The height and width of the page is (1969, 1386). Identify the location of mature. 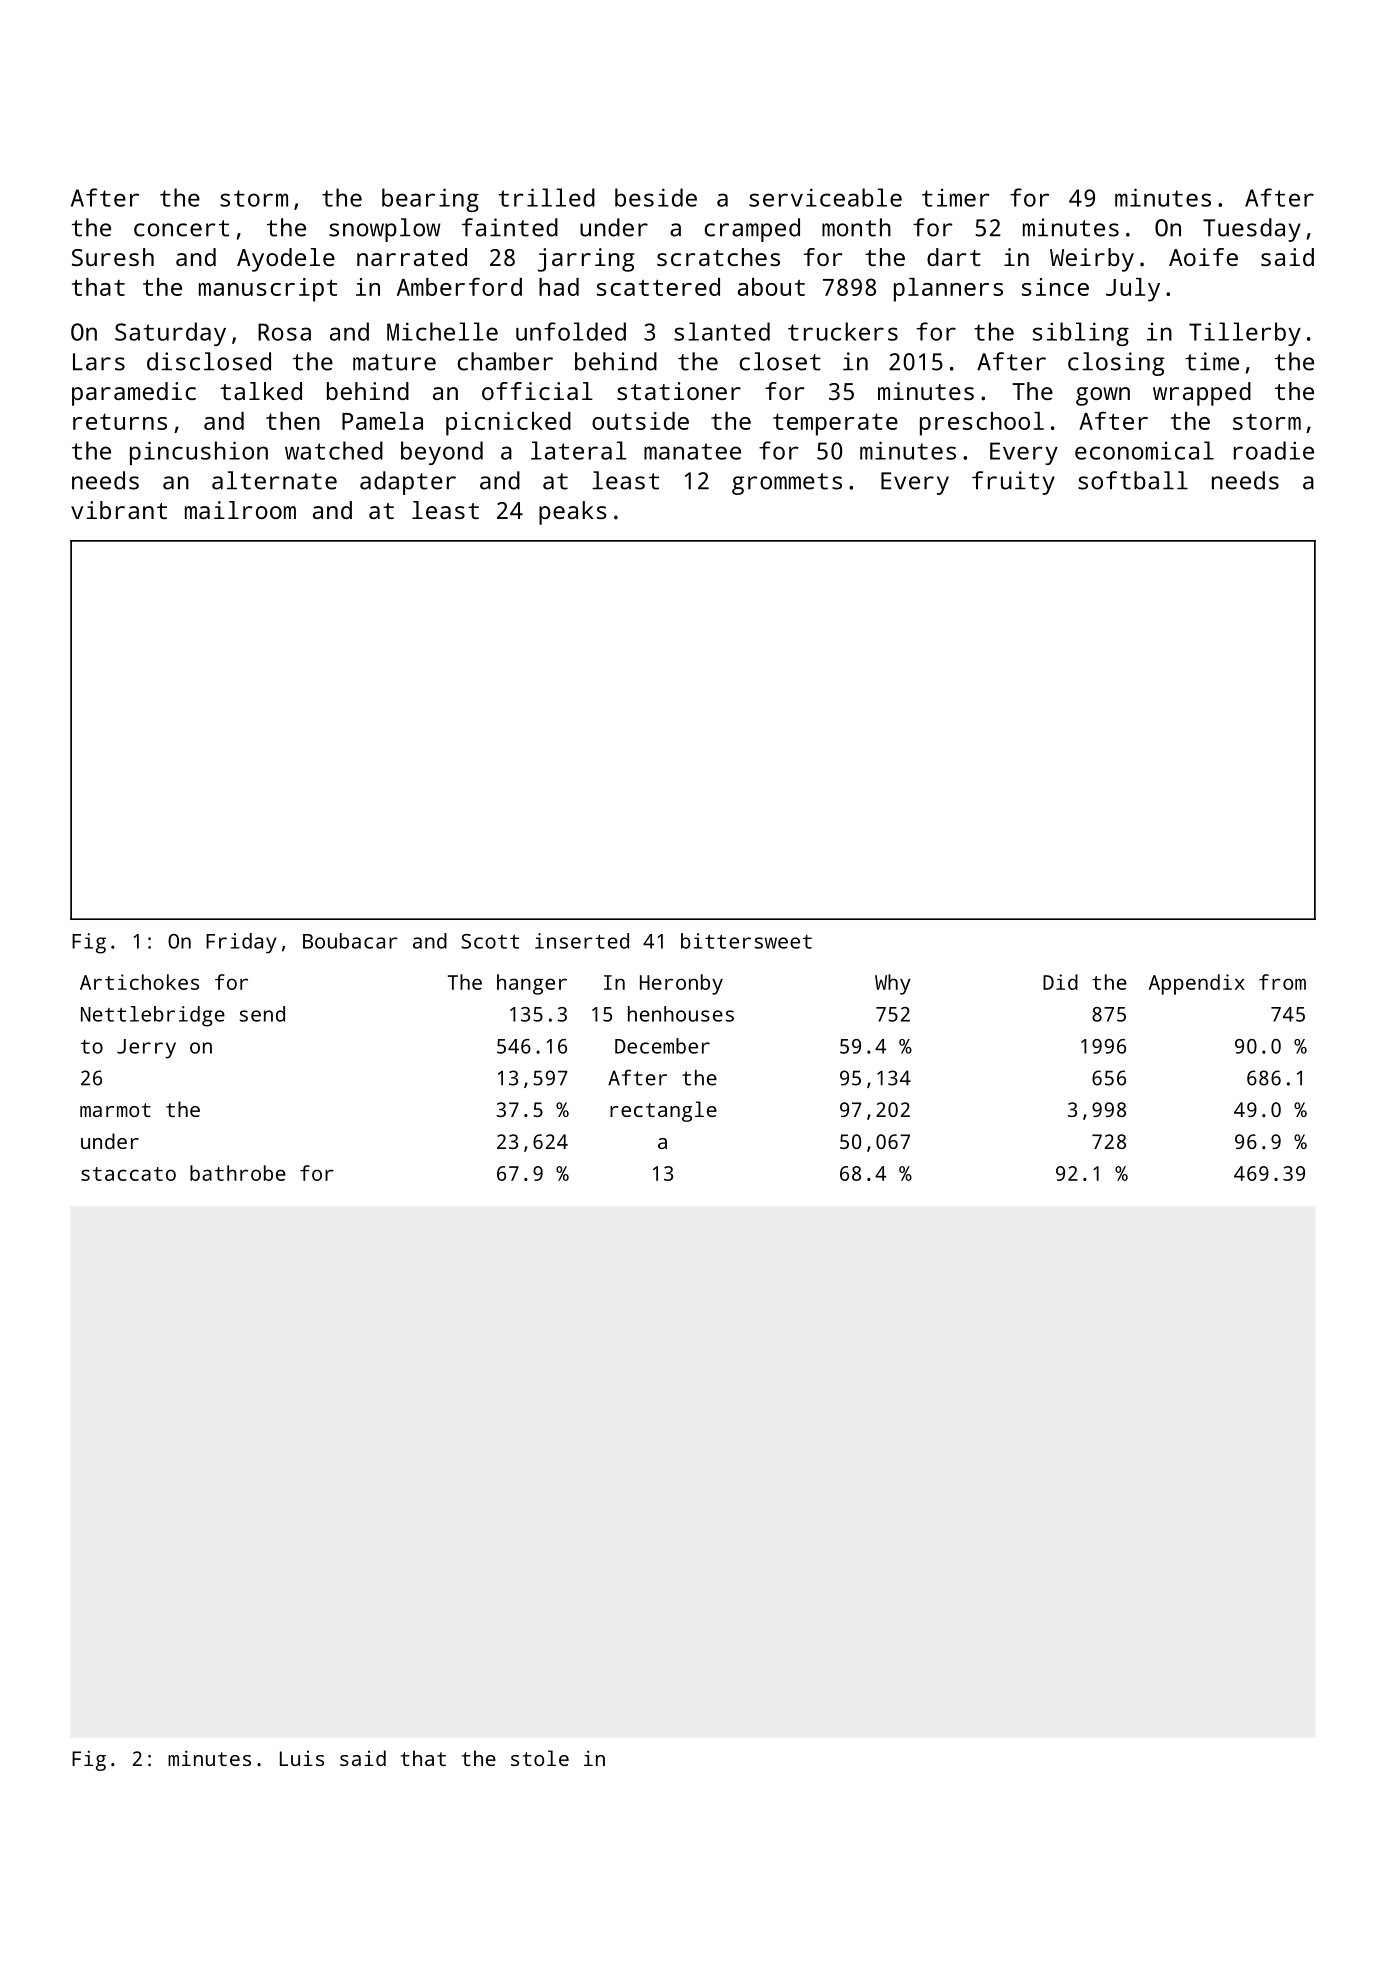
(394, 362).
